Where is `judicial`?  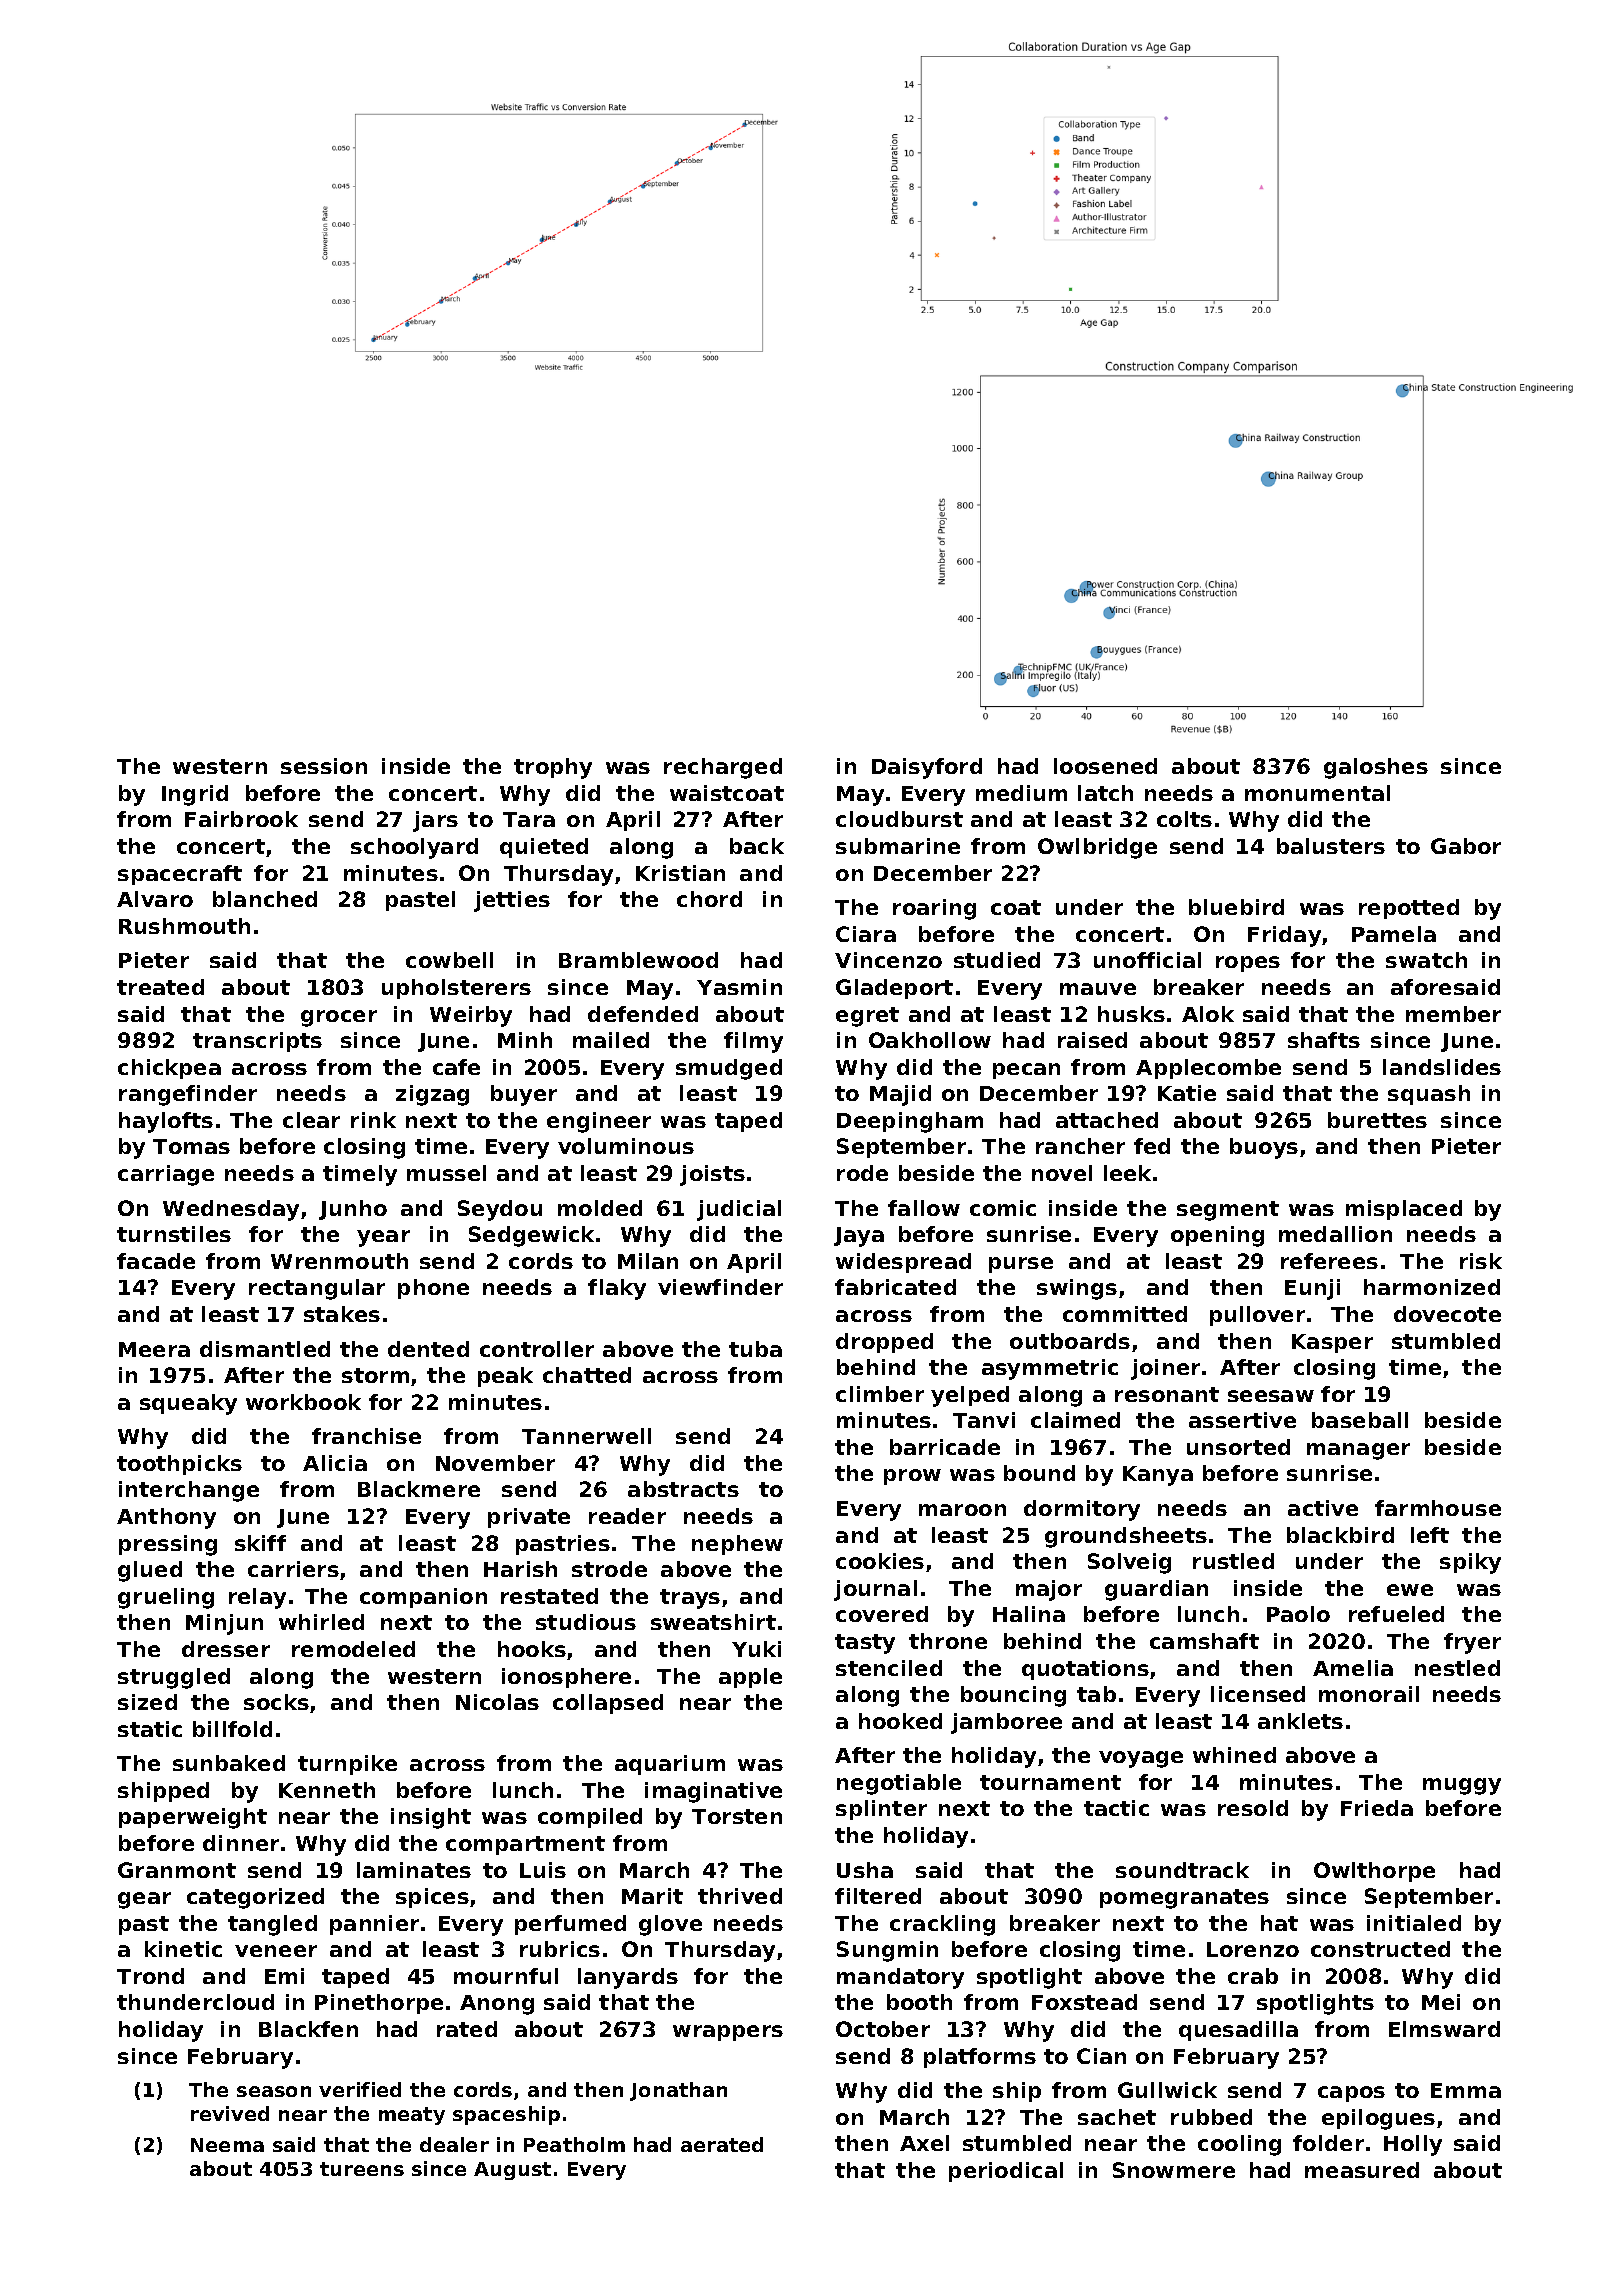
judicial is located at coordinates (739, 1210).
